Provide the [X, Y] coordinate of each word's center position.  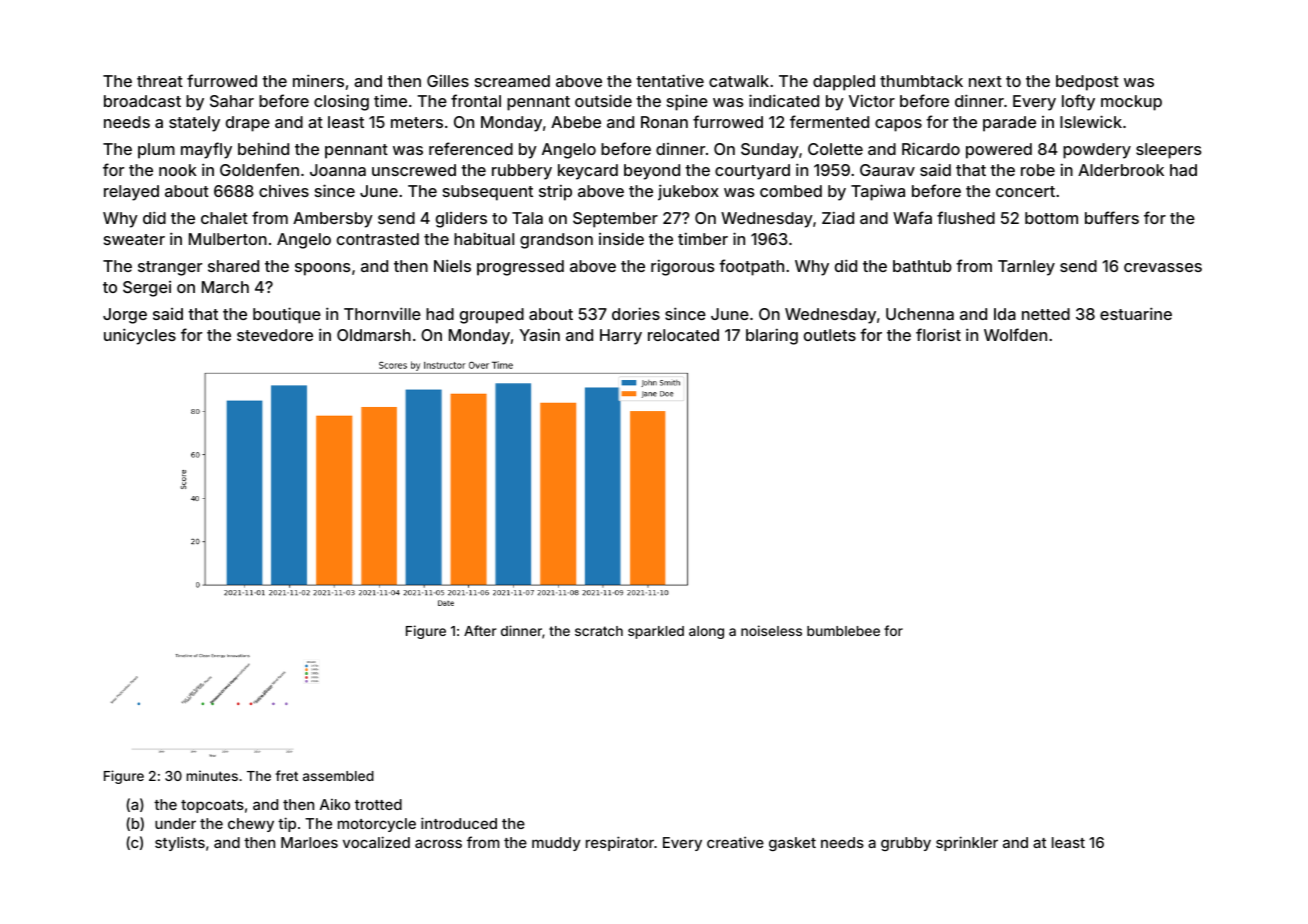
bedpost [1087, 83]
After [480, 630]
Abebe [576, 122]
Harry [621, 337]
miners [318, 80]
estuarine [1136, 313]
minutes [212, 775]
